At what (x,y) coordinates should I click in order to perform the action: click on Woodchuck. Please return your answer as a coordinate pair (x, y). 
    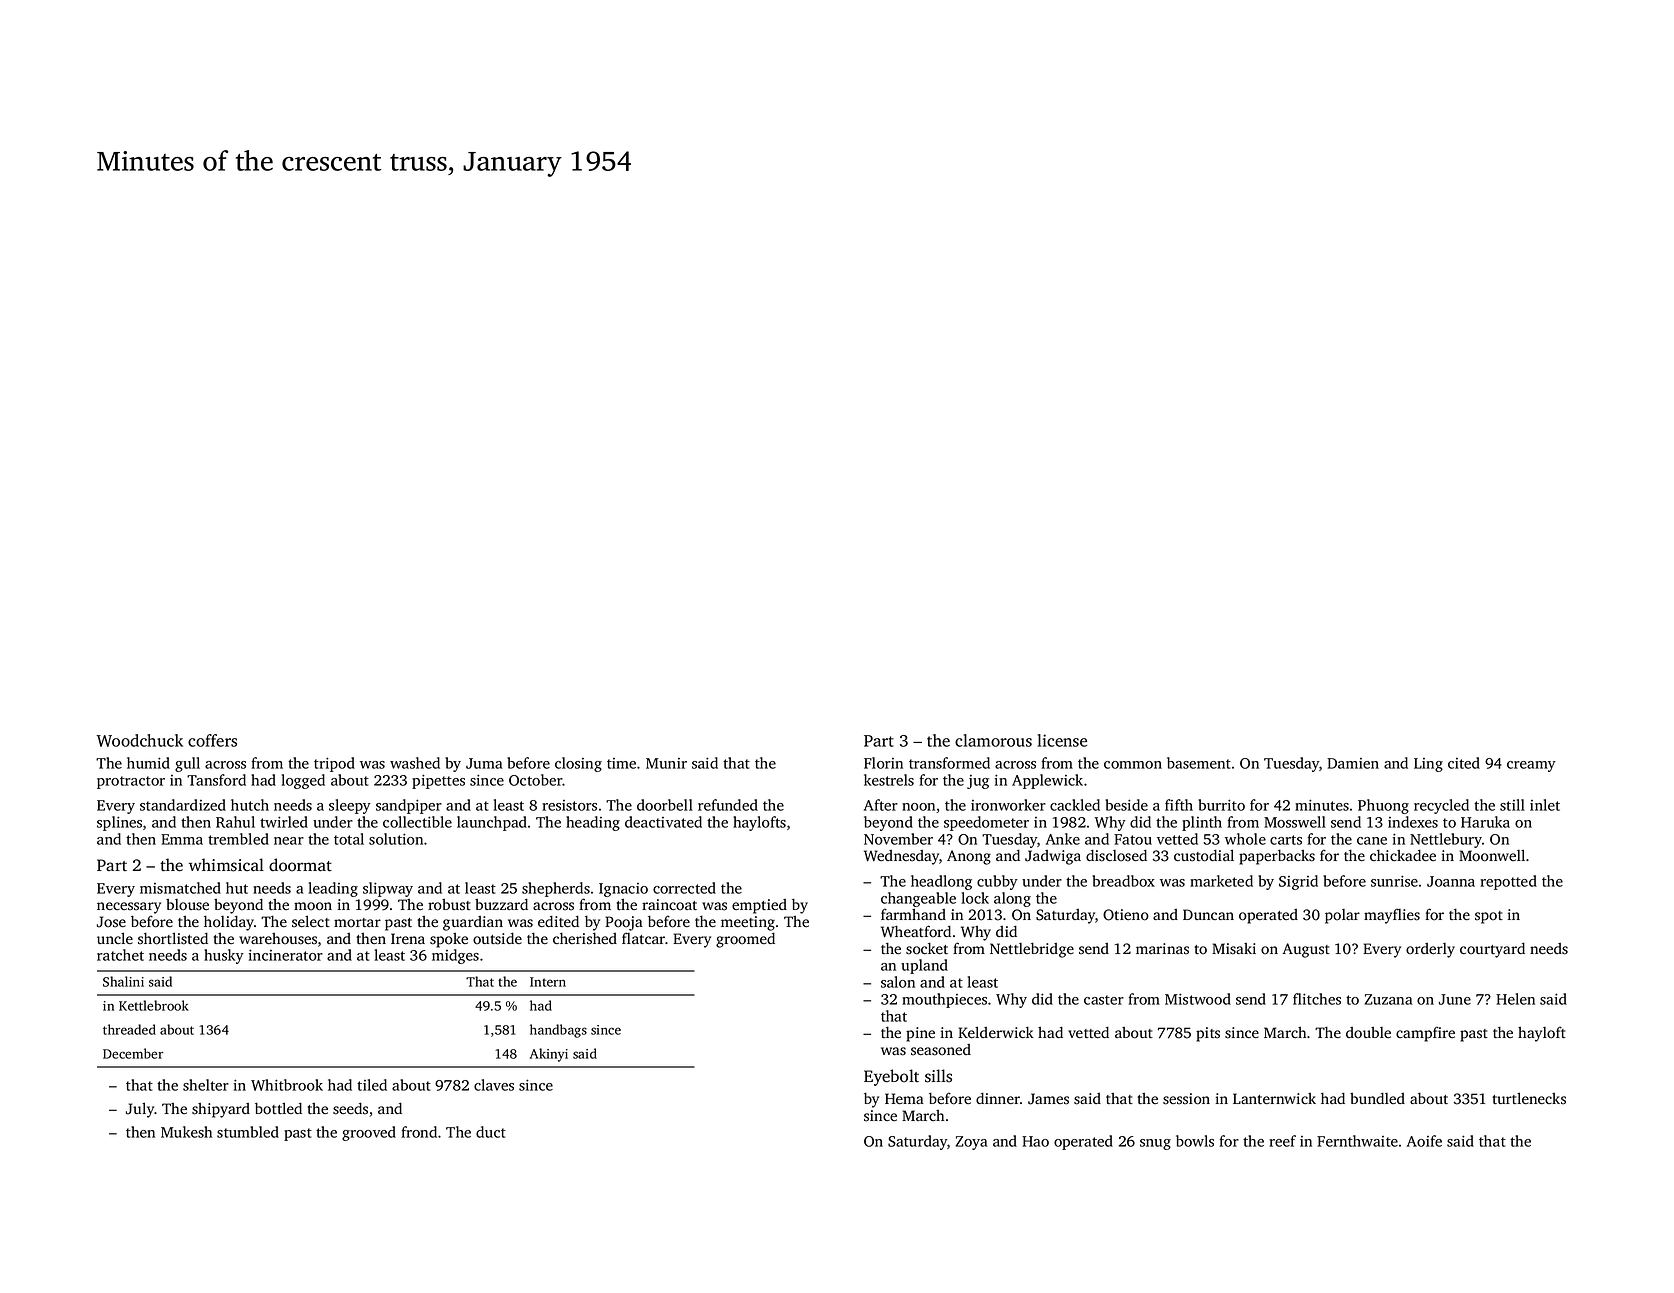
    Looking at the image, I should click on (140, 740).
